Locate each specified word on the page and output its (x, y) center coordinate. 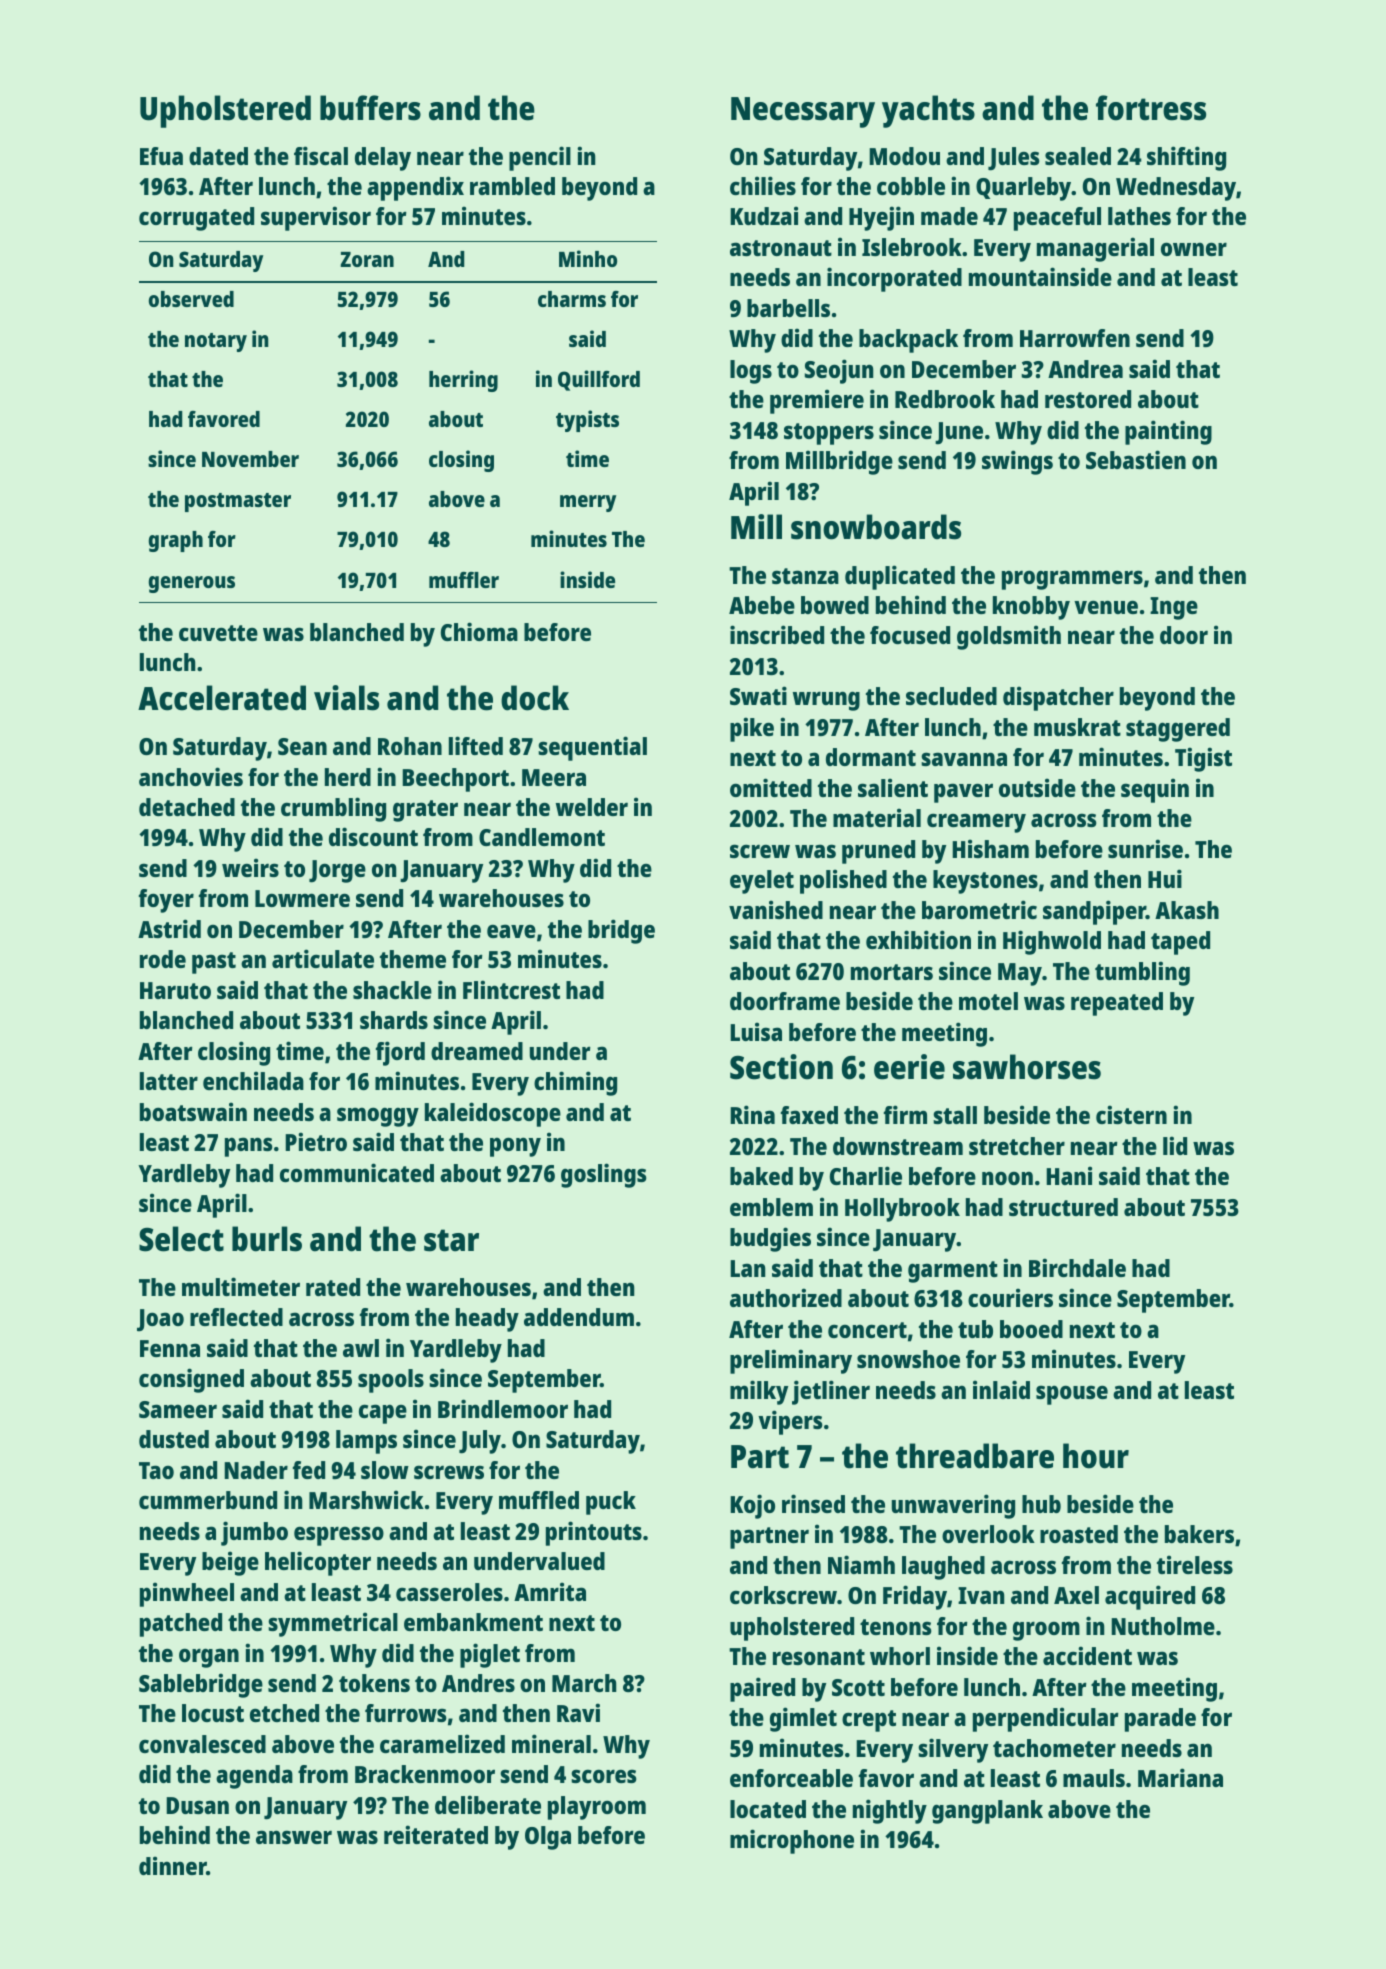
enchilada (253, 1080)
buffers (370, 108)
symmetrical (333, 1624)
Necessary (803, 112)
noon (1007, 1178)
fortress (1151, 108)
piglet (490, 1655)
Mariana (1180, 1777)
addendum (579, 1317)
